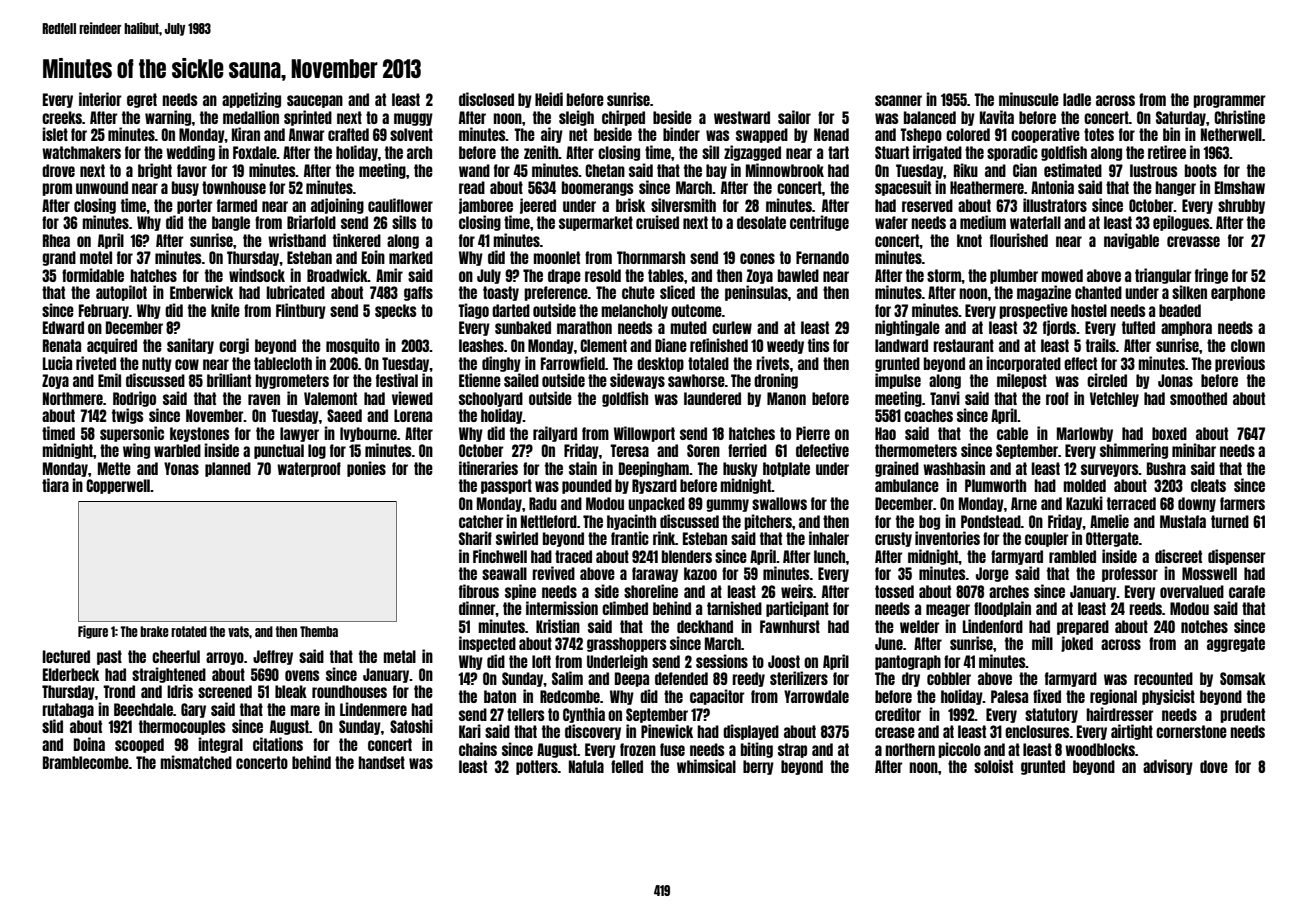 This document has width=1308, height=924. What do you see at coordinates (907, 328) in the document?
I see `nightingale` at bounding box center [907, 328].
